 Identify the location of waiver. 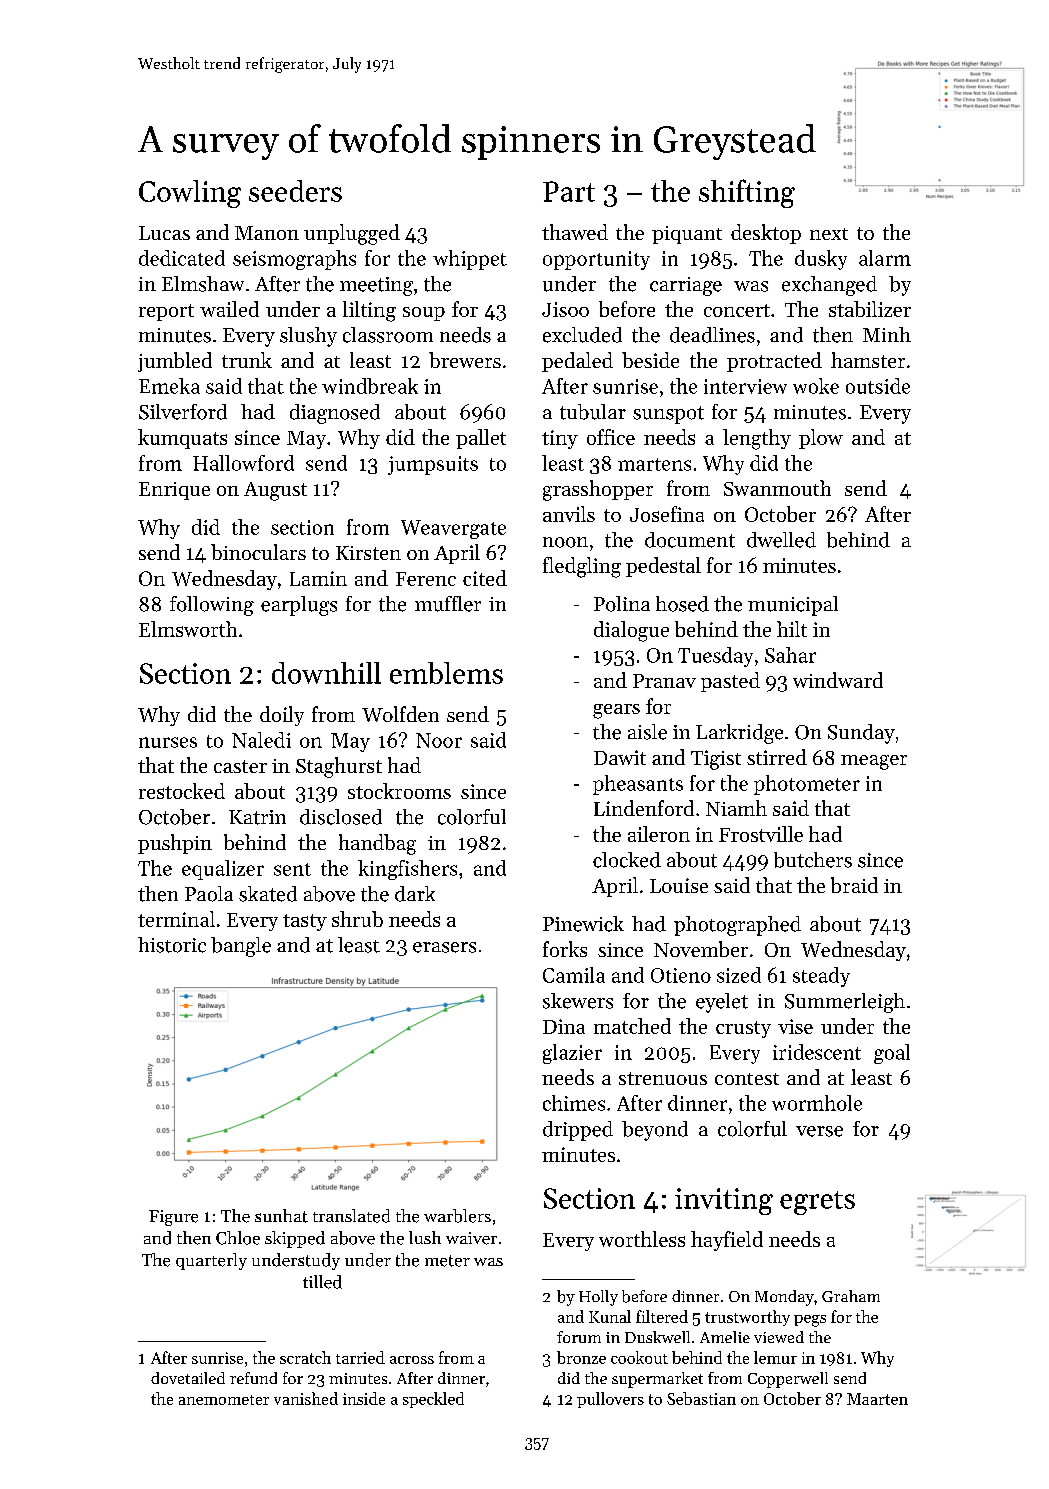
(471, 1238).
